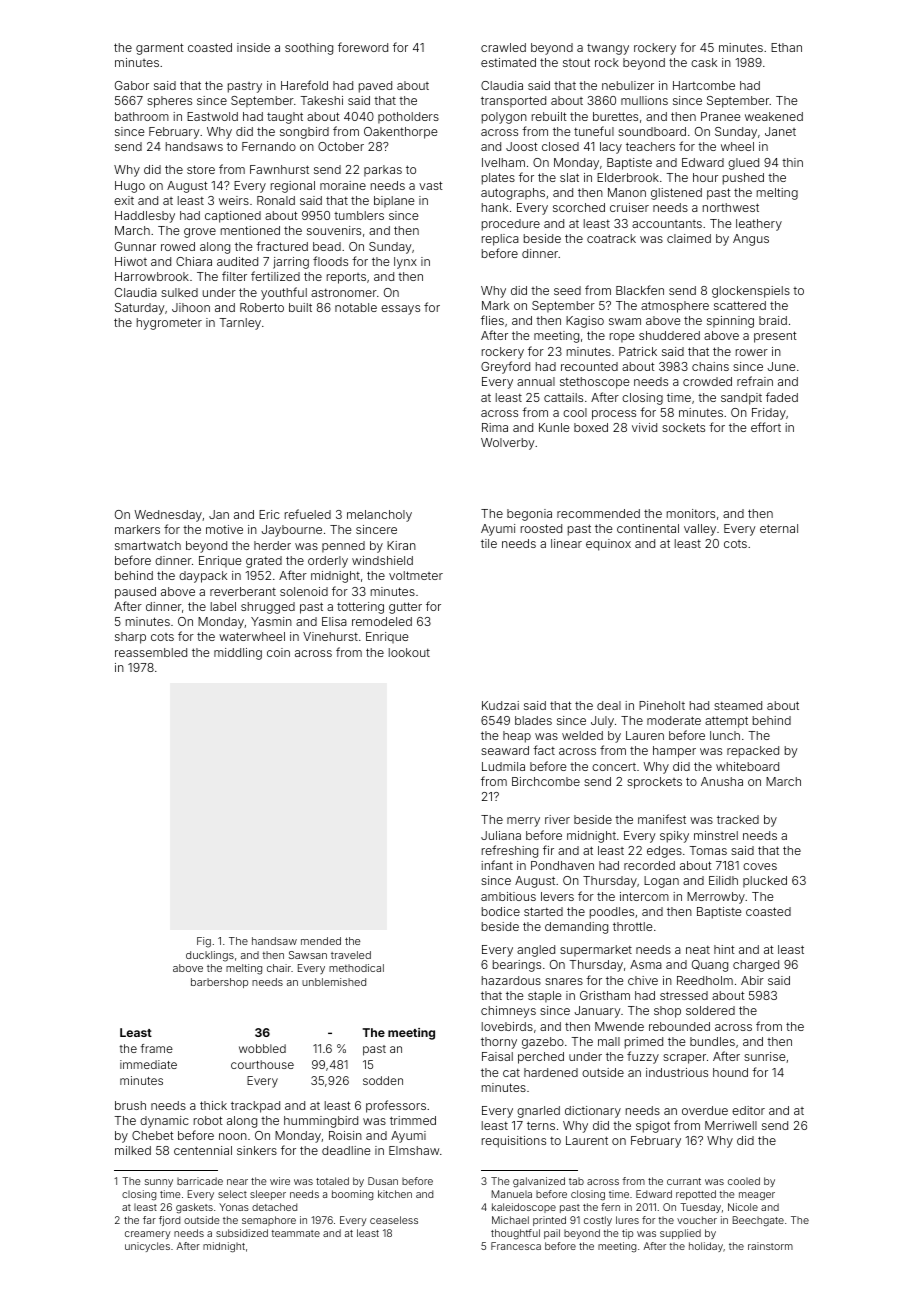  What do you see at coordinates (786, 47) in the screenshot?
I see `Ethan` at bounding box center [786, 47].
